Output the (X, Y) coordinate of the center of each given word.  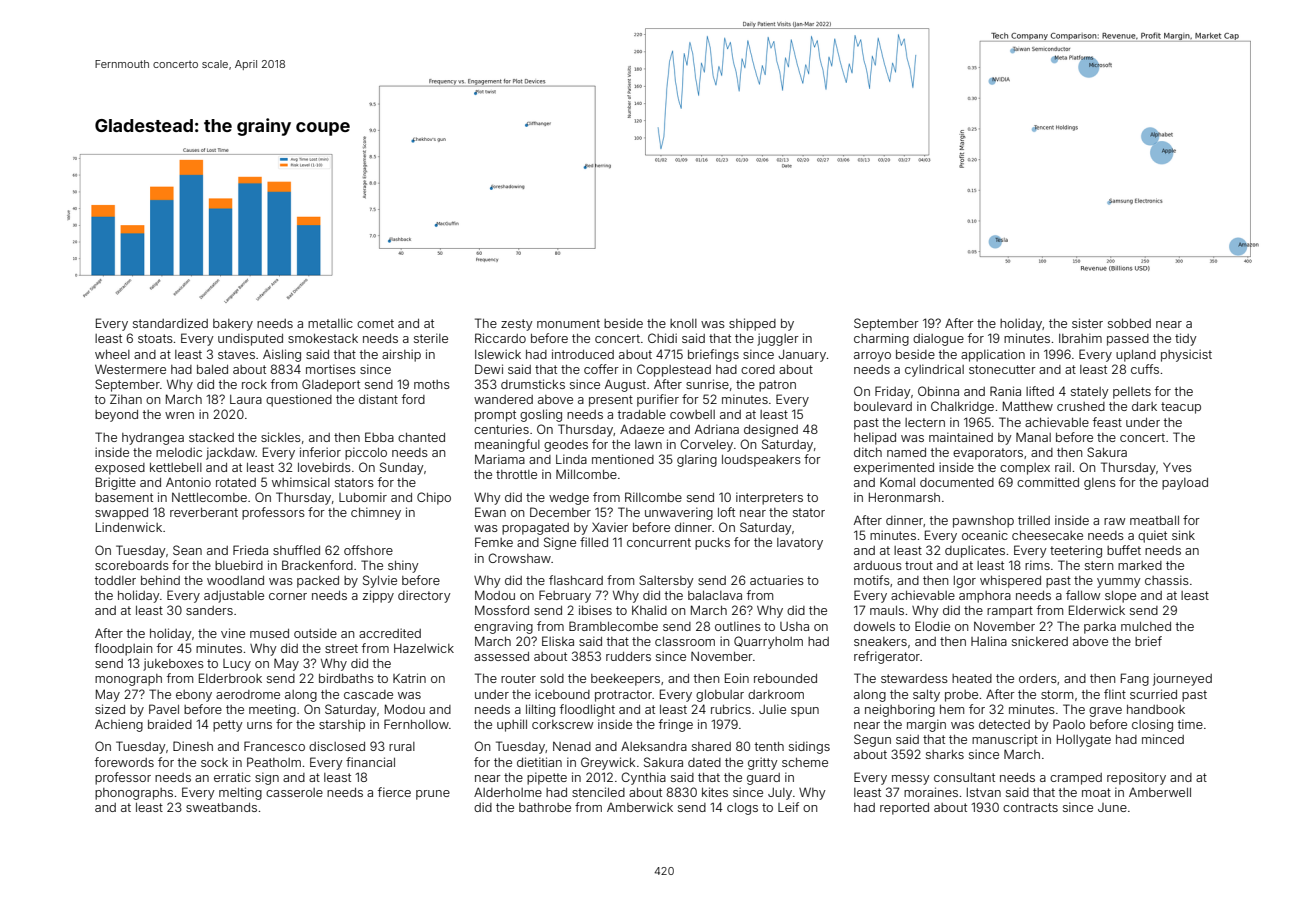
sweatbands (221, 807)
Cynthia (643, 778)
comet (375, 323)
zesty (517, 325)
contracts (1030, 807)
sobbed (1129, 323)
